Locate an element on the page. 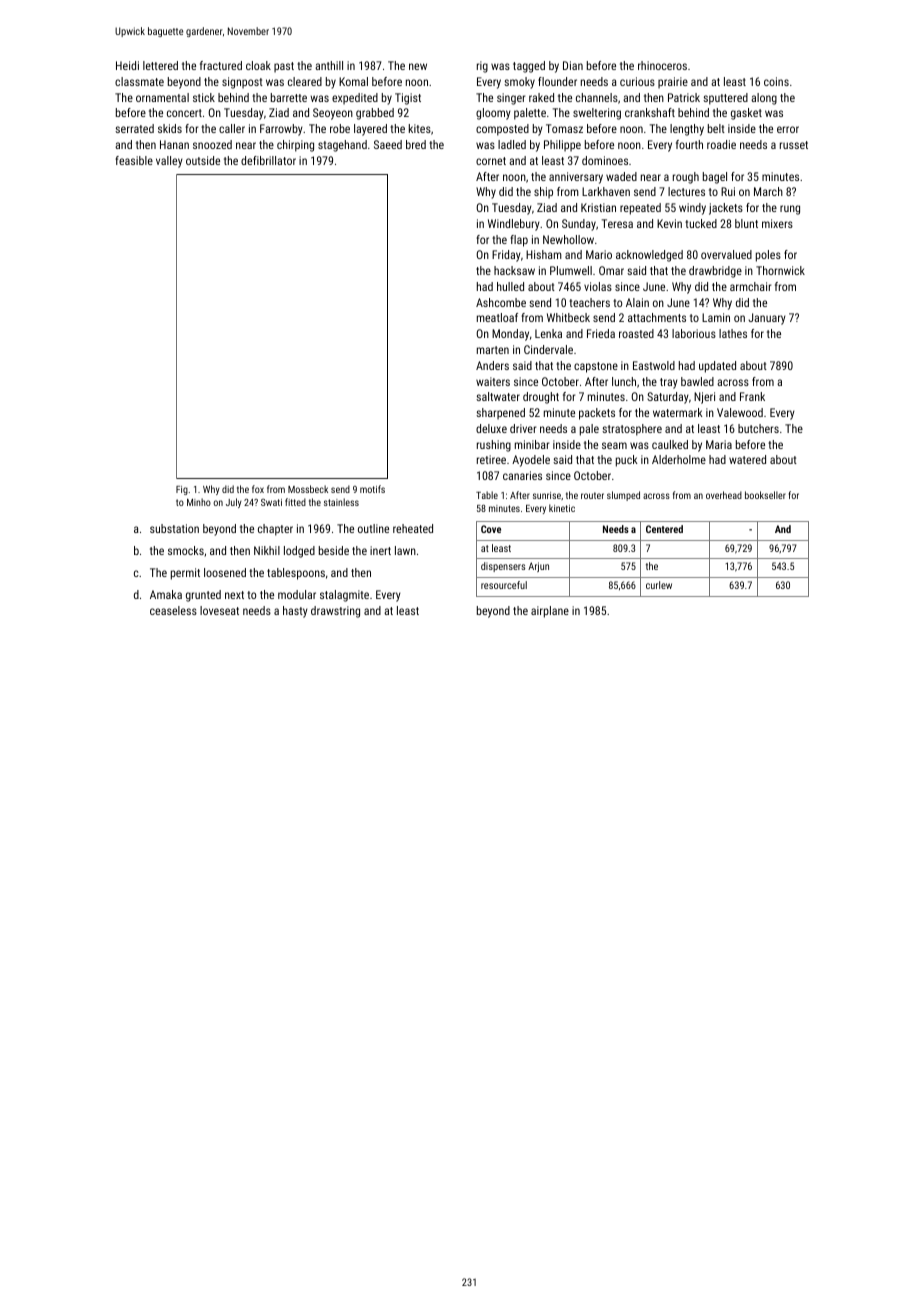  blunt is located at coordinates (746, 223).
